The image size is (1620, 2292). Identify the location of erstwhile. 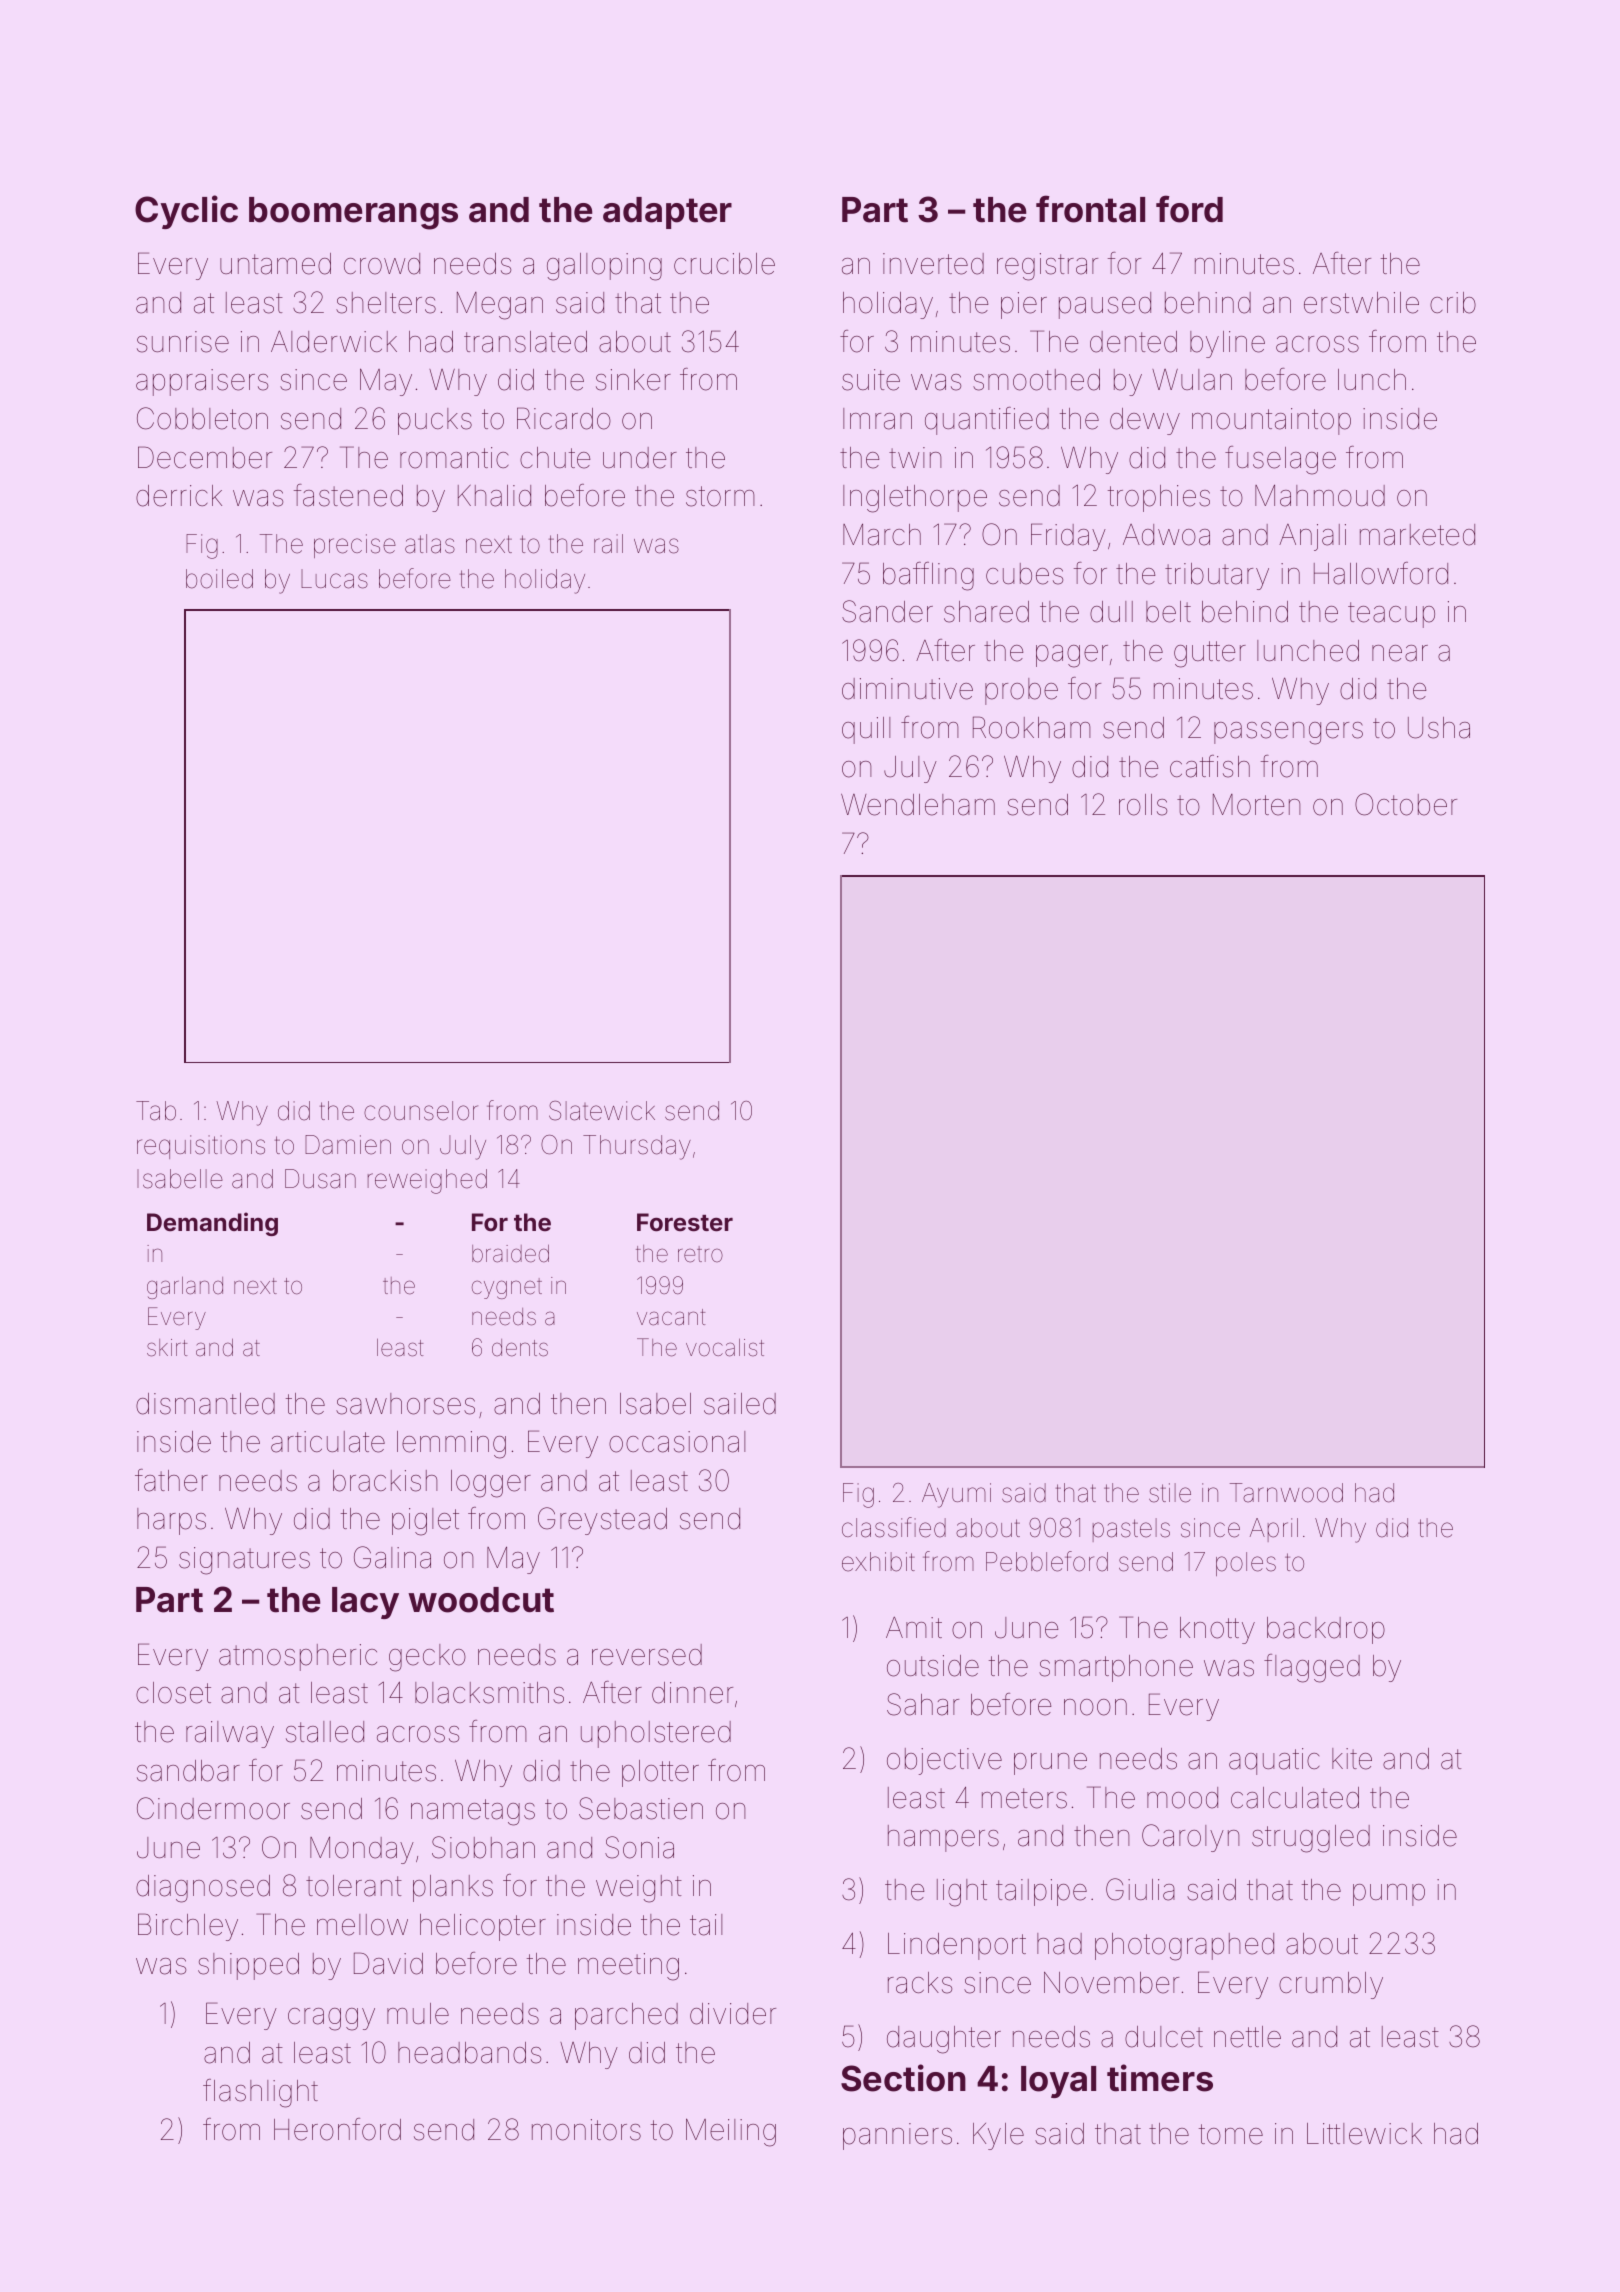
(1361, 303).
